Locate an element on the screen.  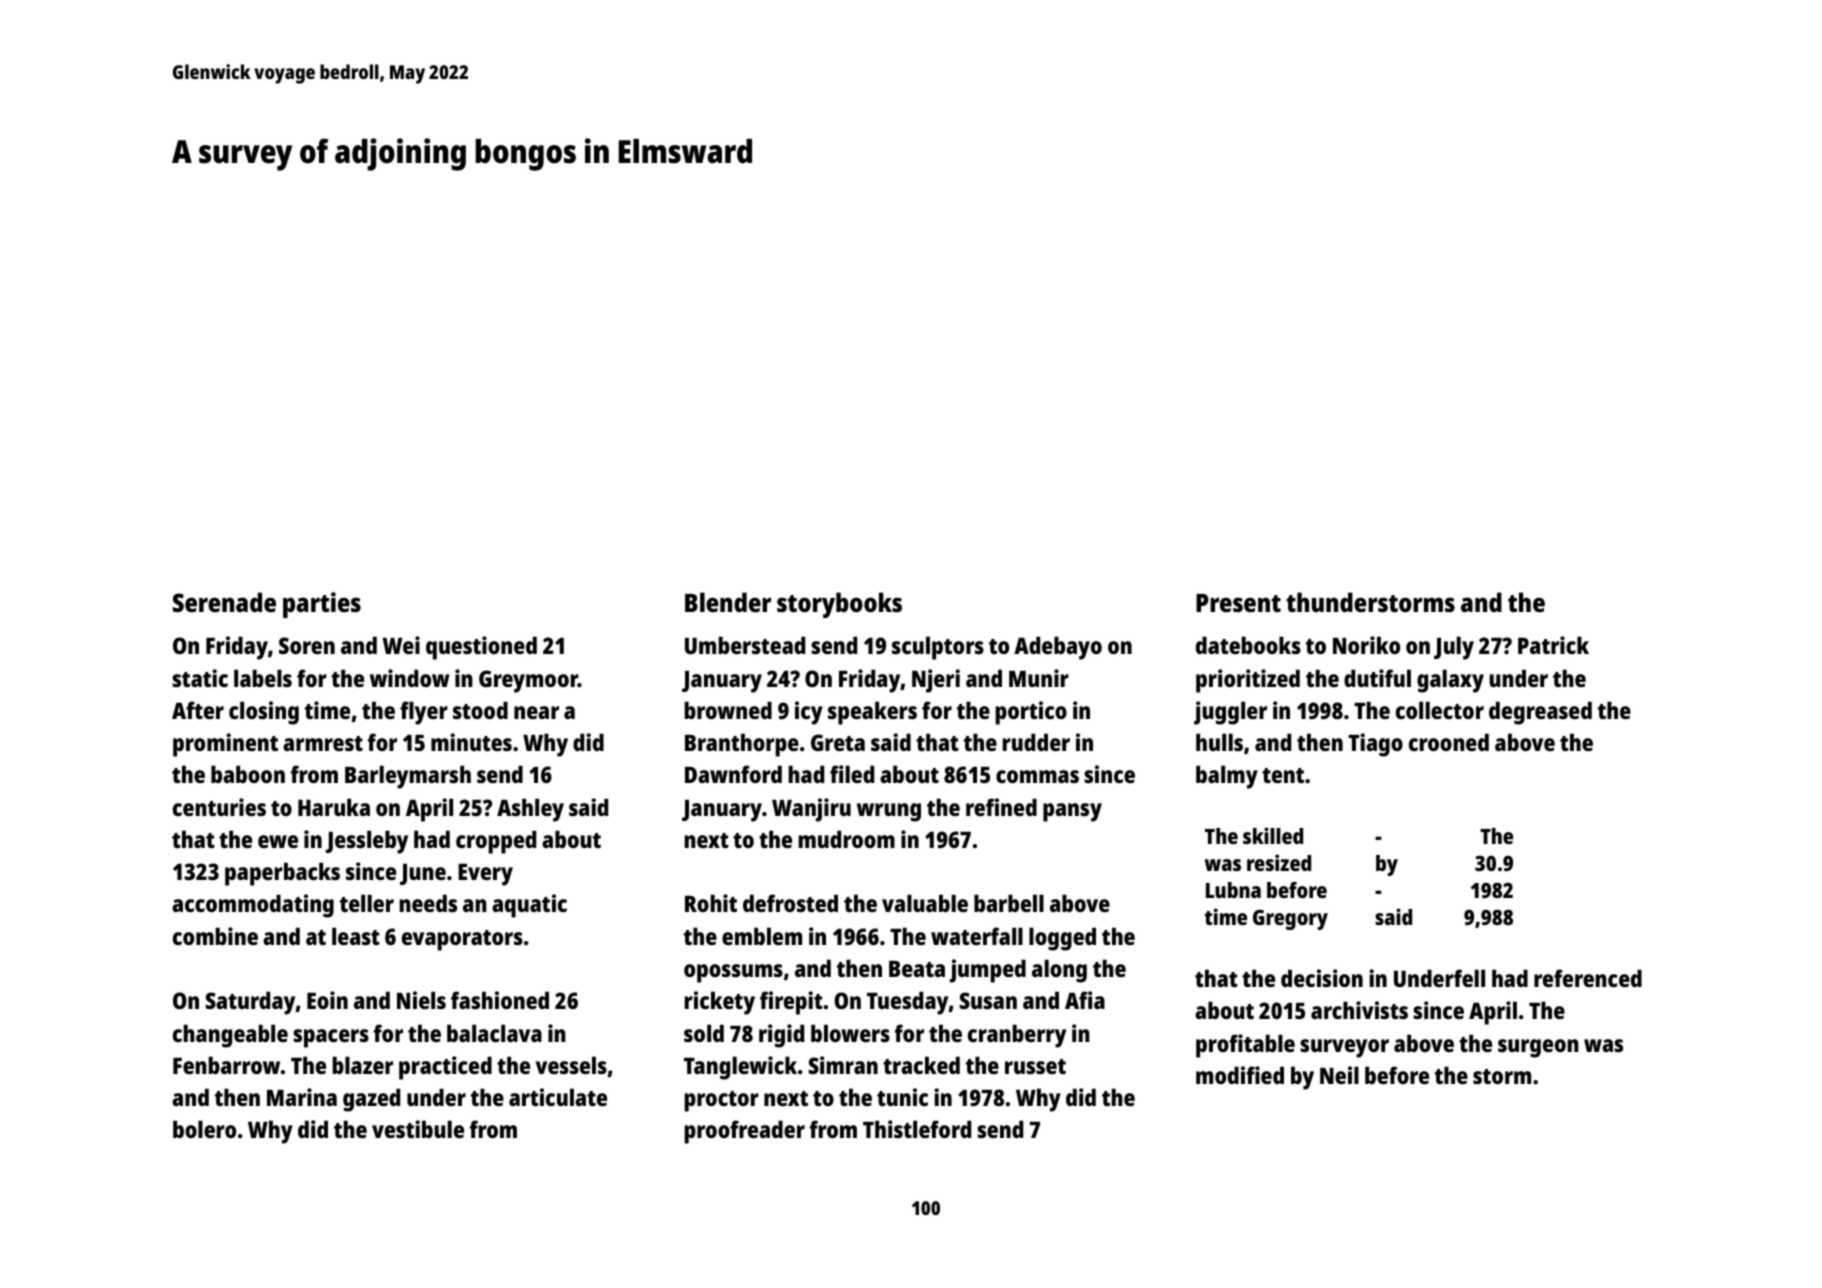
storybooks is located at coordinates (839, 605).
